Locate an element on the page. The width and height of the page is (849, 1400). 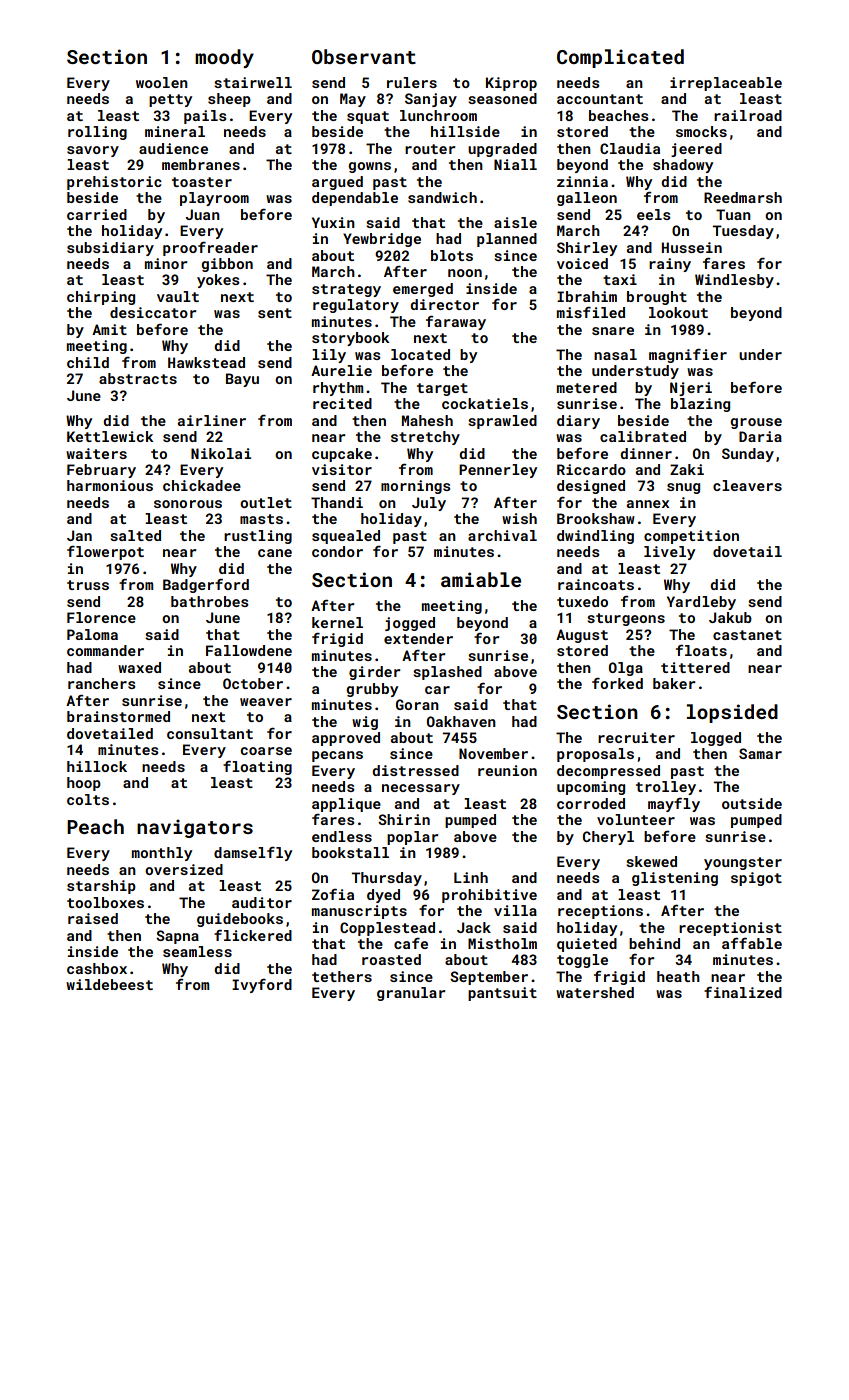
moody is located at coordinates (224, 58).
